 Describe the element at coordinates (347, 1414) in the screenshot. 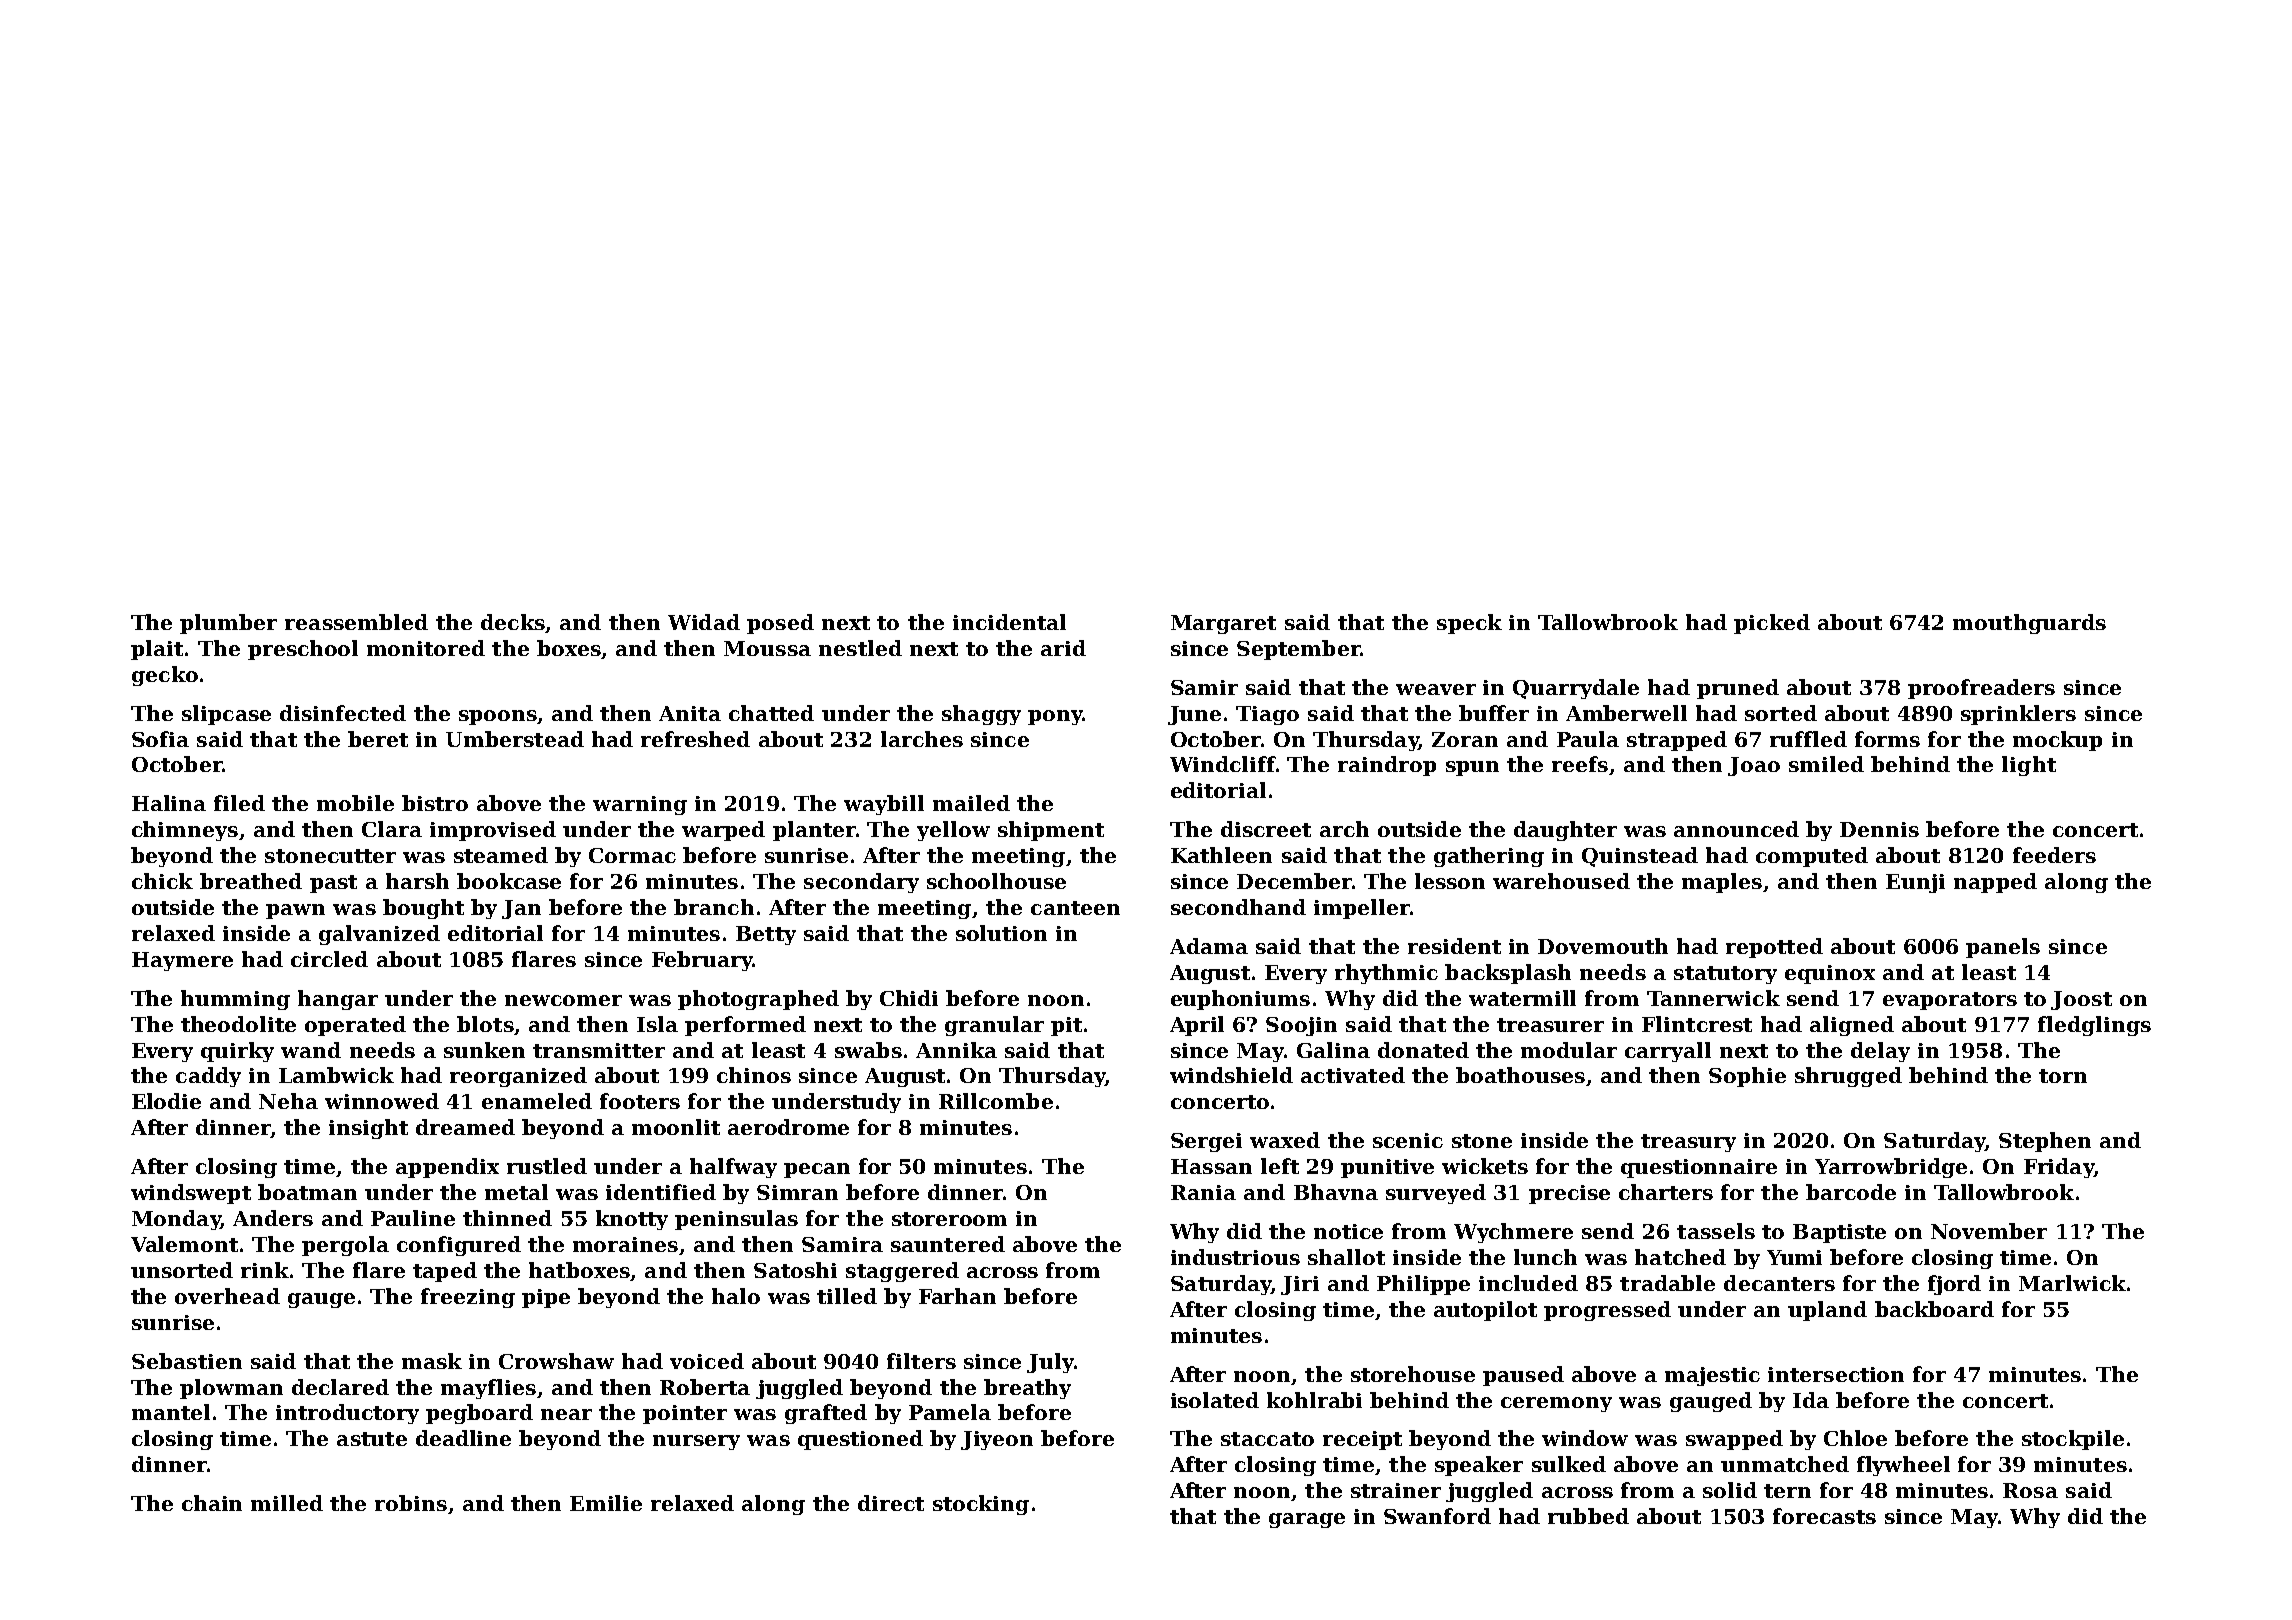

I see `introductory` at that location.
